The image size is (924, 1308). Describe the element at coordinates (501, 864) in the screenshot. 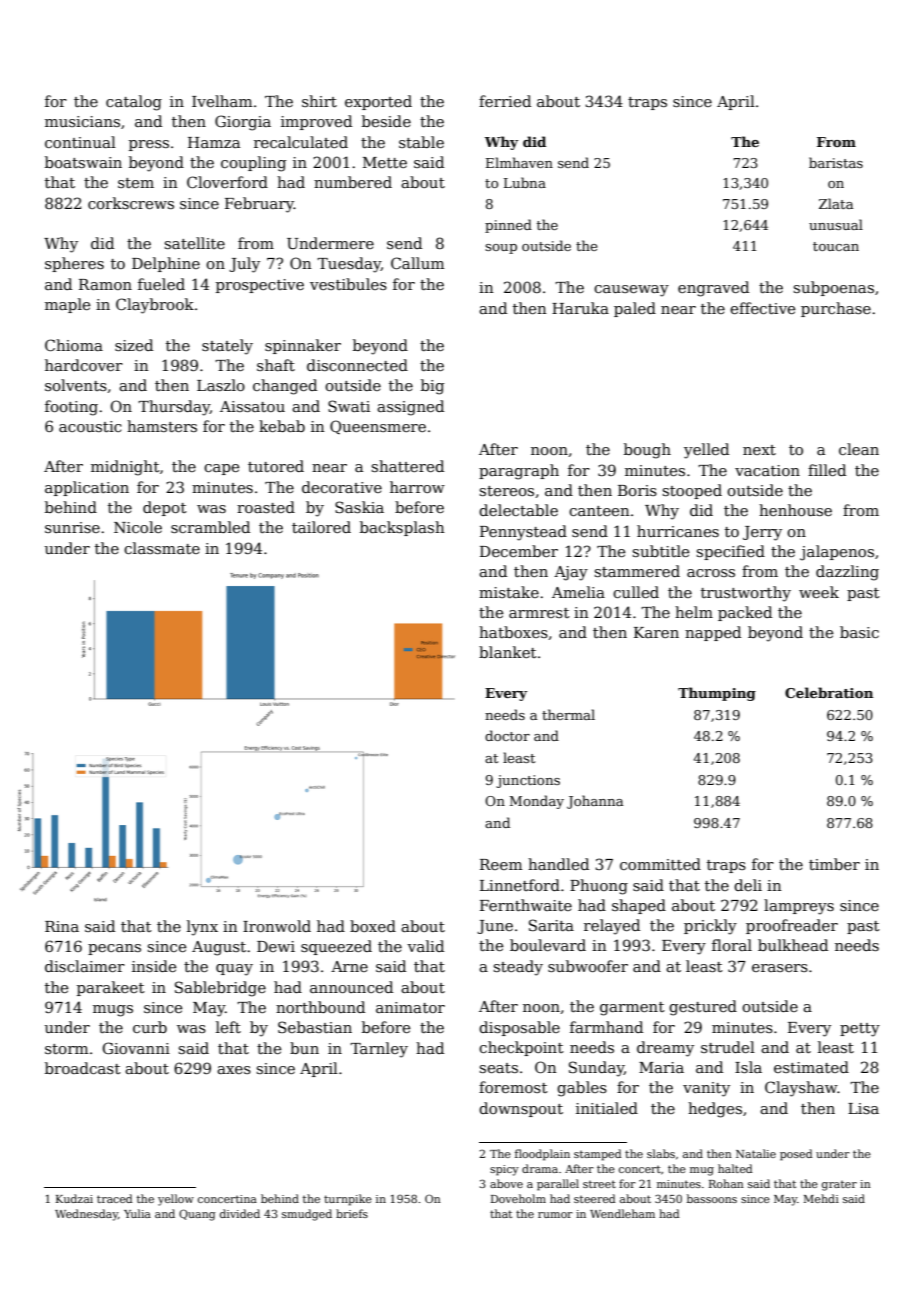

I see `Reem` at that location.
